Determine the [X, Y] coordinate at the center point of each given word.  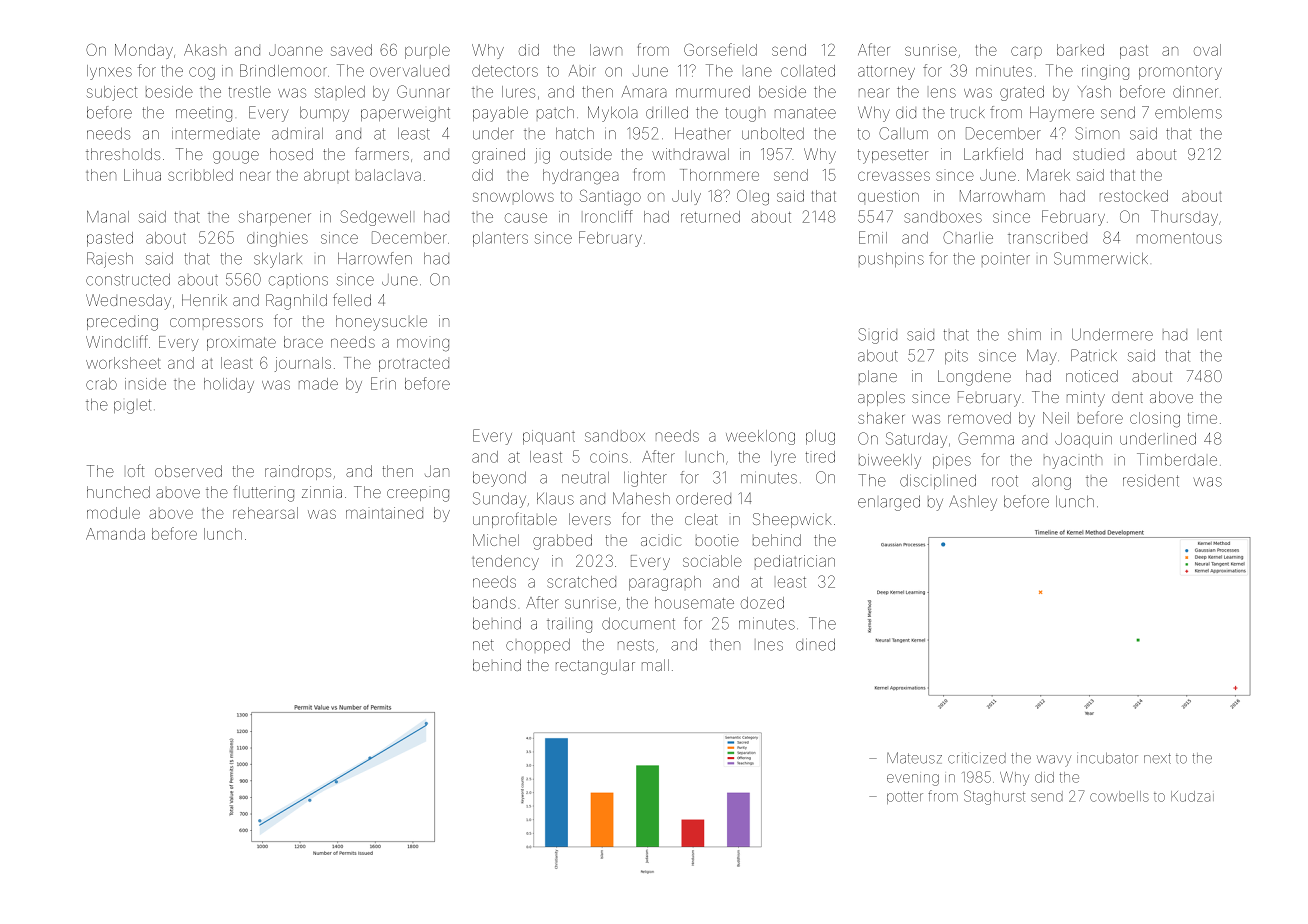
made [318, 384]
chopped [538, 646]
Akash [205, 50]
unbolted [773, 134]
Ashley [973, 503]
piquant [549, 437]
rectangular [595, 667]
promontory [1180, 73]
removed [979, 418]
